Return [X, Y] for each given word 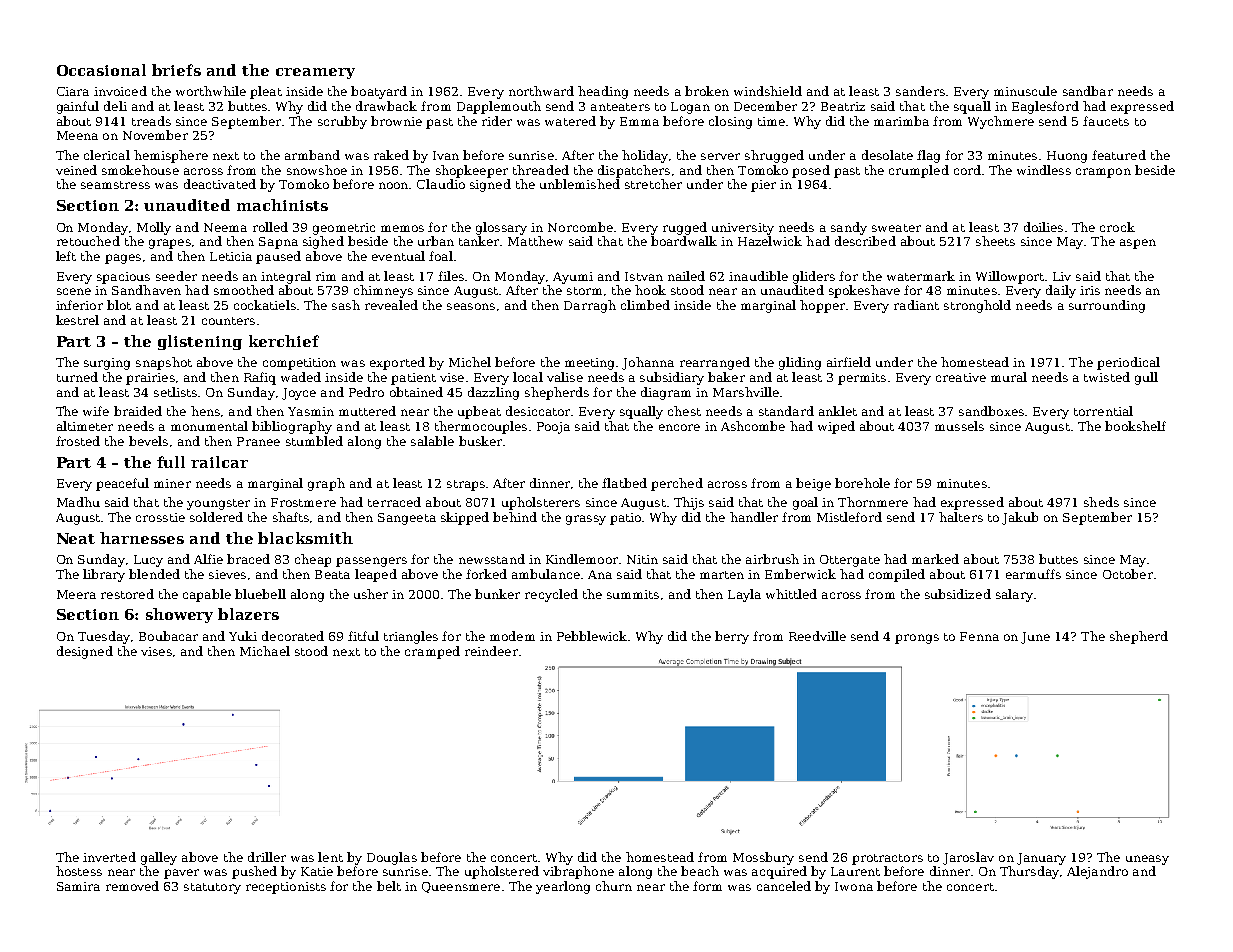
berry [732, 637]
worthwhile [211, 91]
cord [967, 170]
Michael [265, 651]
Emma [639, 121]
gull [1146, 378]
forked [486, 574]
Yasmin [311, 411]
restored [127, 594]
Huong [1067, 157]
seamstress [115, 185]
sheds [1101, 502]
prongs [917, 639]
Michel [470, 362]
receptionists [286, 888]
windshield [768, 91]
